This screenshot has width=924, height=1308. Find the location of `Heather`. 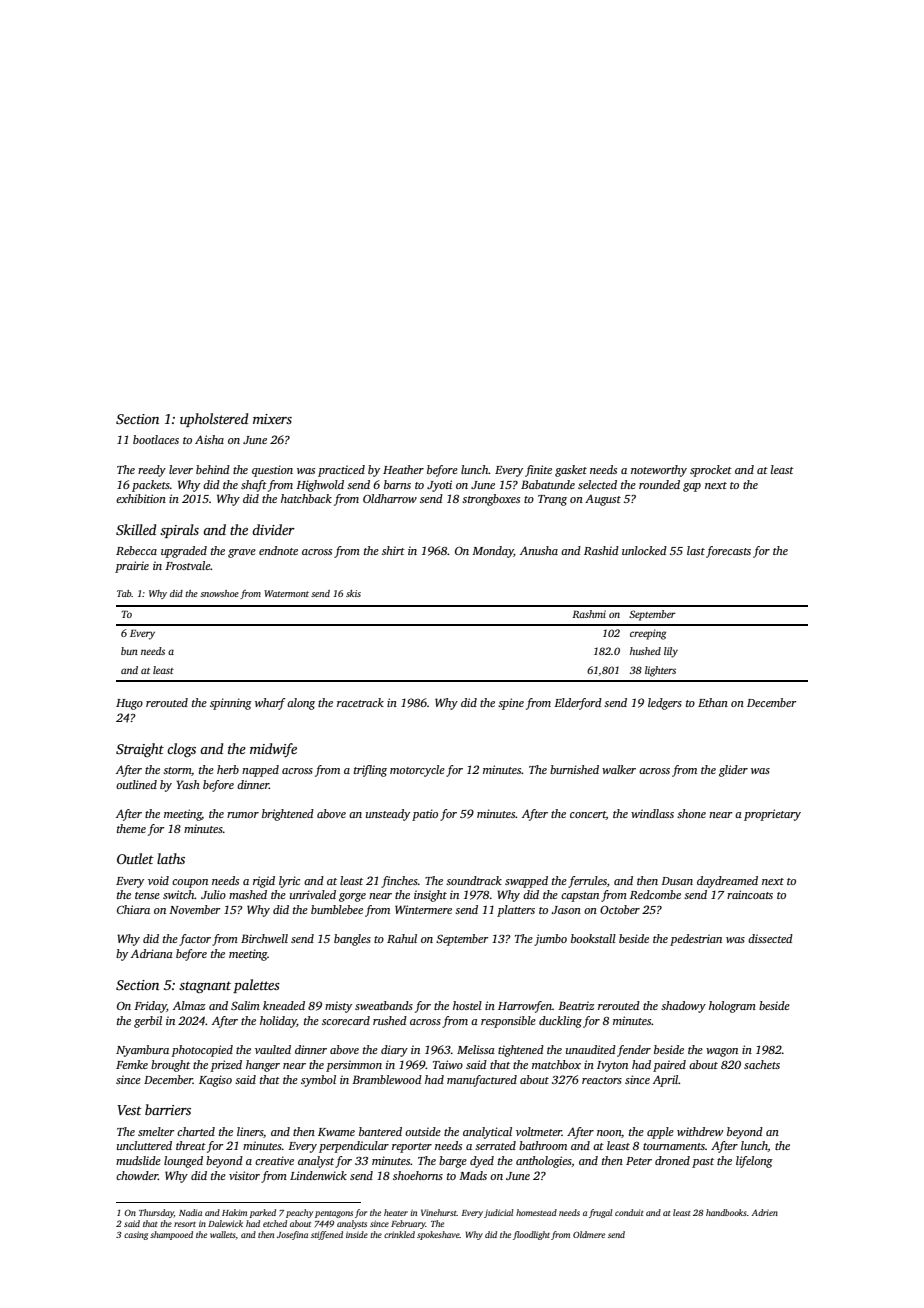

Heather is located at coordinates (403, 469).
